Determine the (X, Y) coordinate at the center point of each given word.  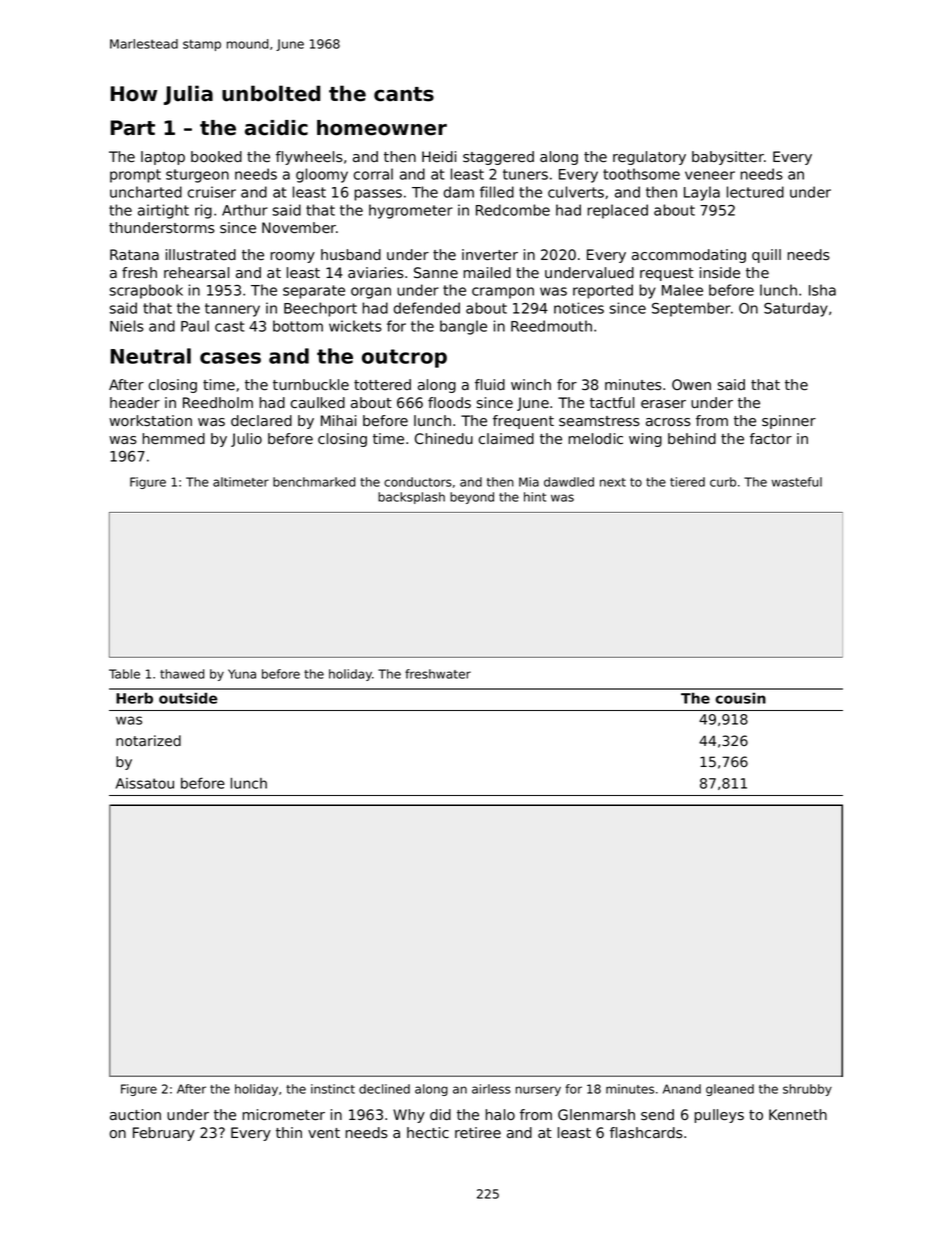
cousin (740, 698)
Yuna (242, 674)
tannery (232, 310)
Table (124, 674)
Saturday (796, 309)
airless (491, 1089)
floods (449, 403)
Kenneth (798, 1114)
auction (135, 1115)
